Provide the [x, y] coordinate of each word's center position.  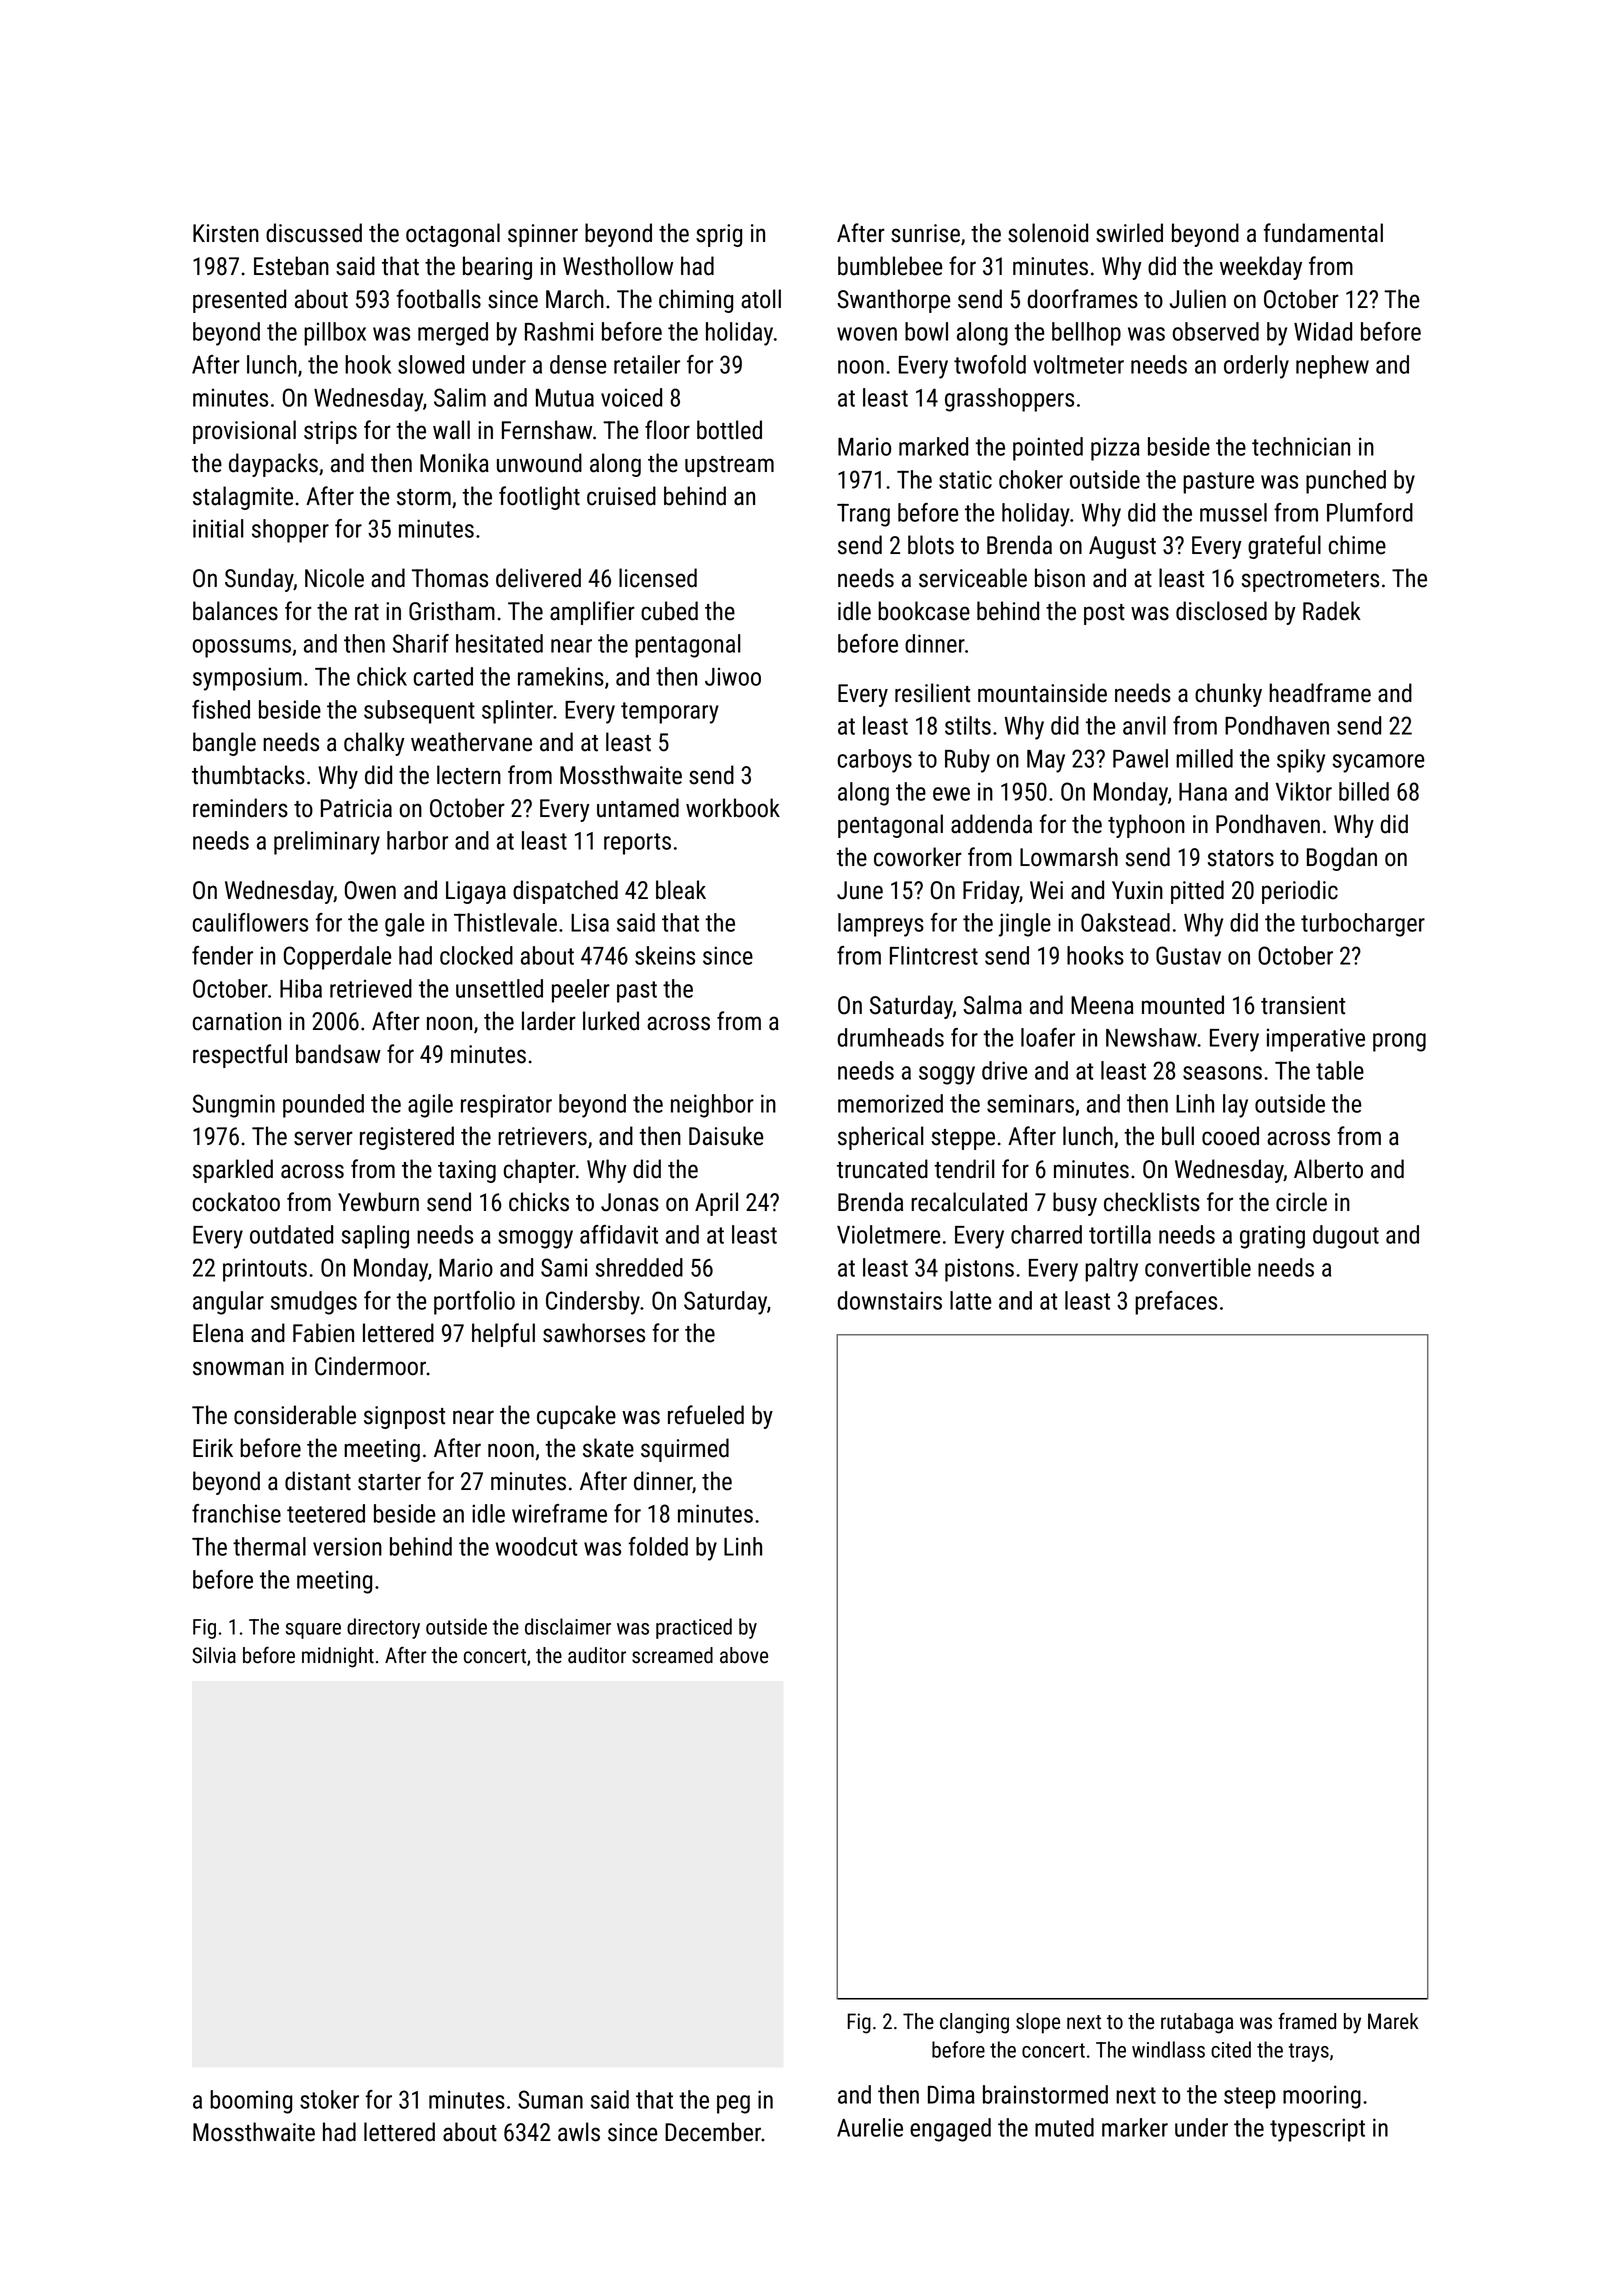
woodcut [536, 1546]
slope [1038, 2023]
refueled [706, 1415]
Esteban [291, 266]
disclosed [1221, 611]
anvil [1144, 725]
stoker [329, 2099]
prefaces [1176, 1303]
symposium [247, 679]
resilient [932, 693]
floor [667, 430]
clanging [974, 2023]
